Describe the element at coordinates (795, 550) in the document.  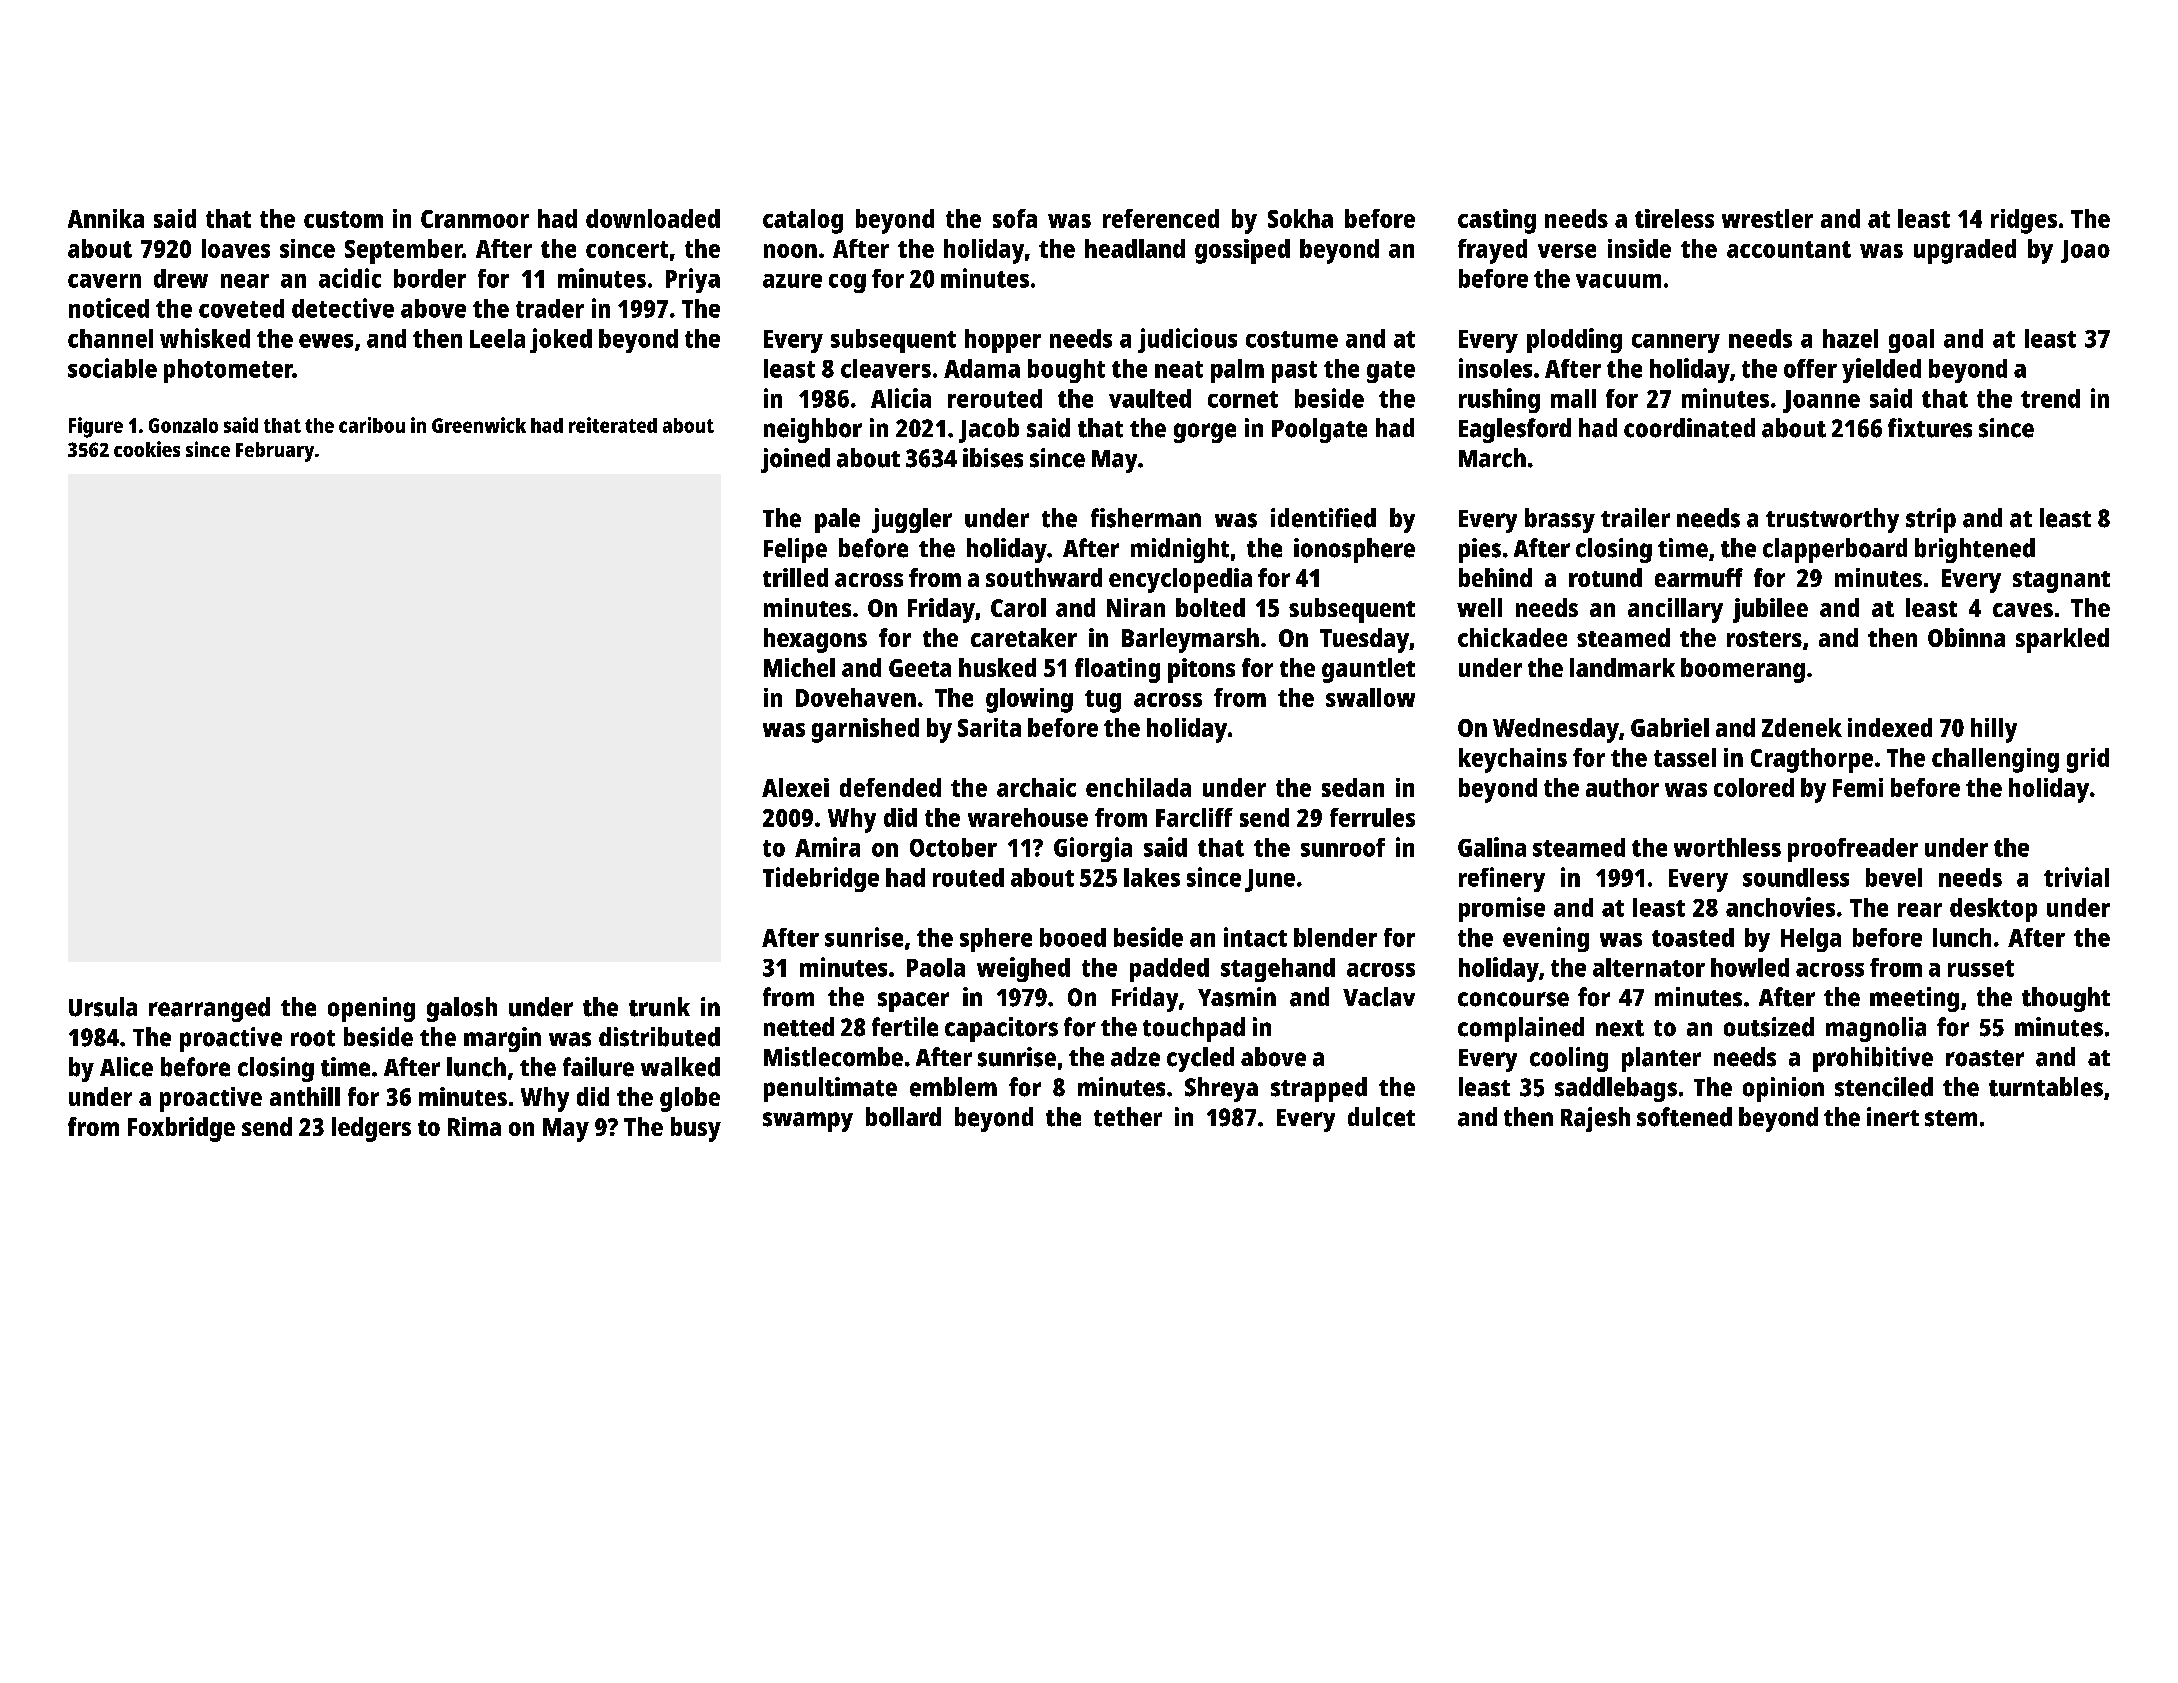
I see `Felipe` at that location.
